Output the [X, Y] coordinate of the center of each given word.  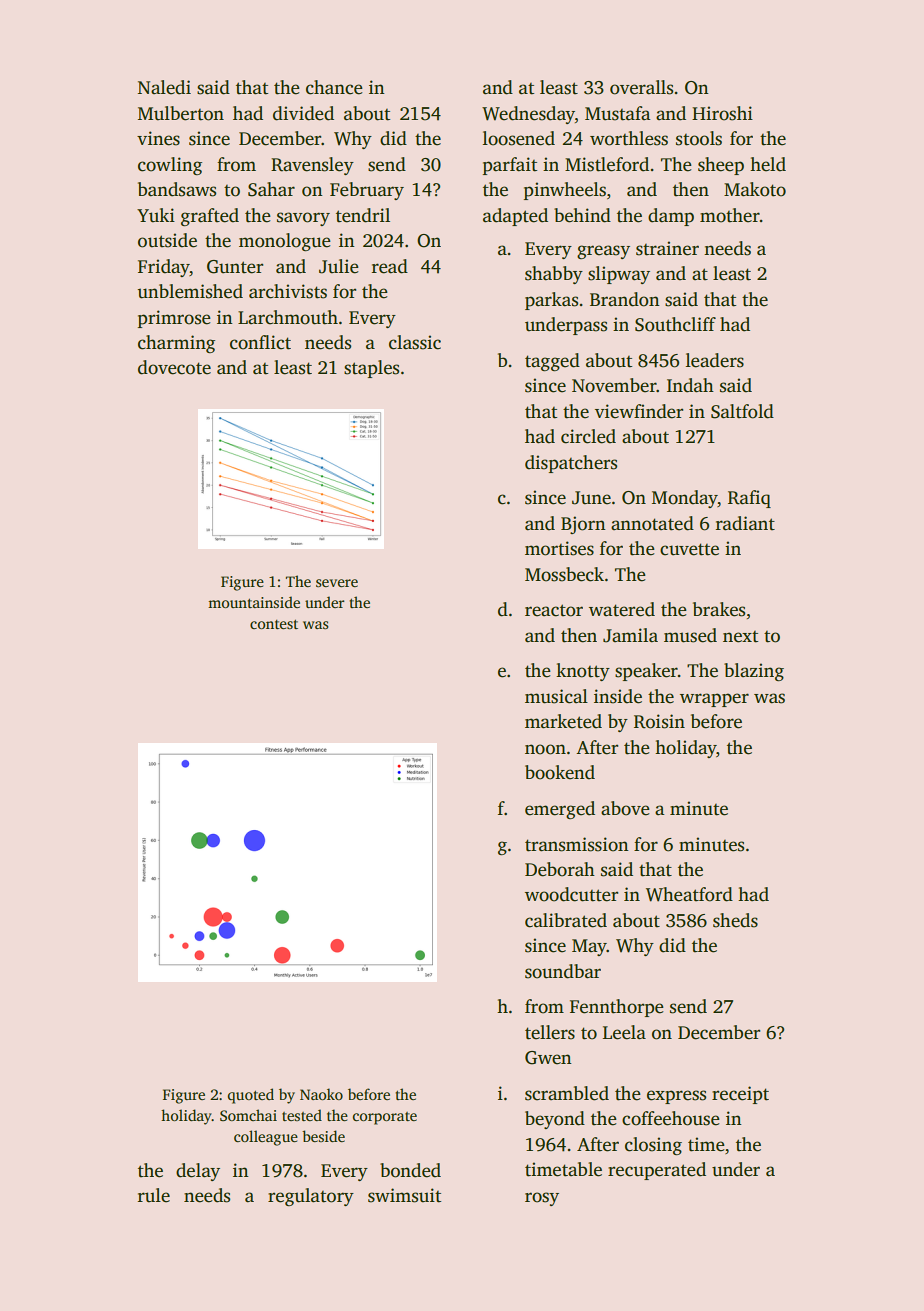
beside [323, 1136]
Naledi [164, 87]
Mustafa [618, 113]
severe [337, 583]
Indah [690, 385]
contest [274, 624]
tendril [363, 215]
